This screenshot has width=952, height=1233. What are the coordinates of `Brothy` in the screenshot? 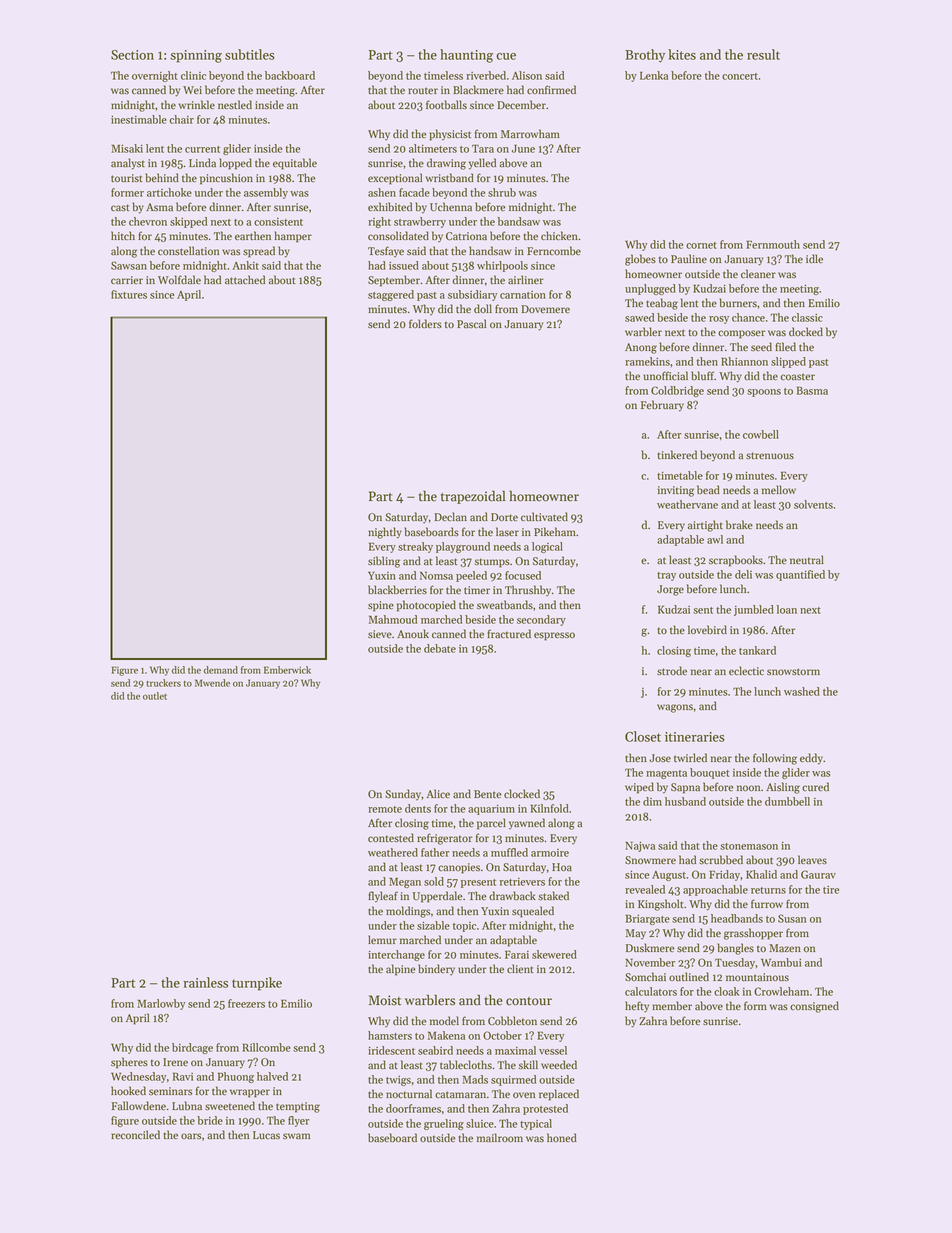 It's located at (645, 56).
